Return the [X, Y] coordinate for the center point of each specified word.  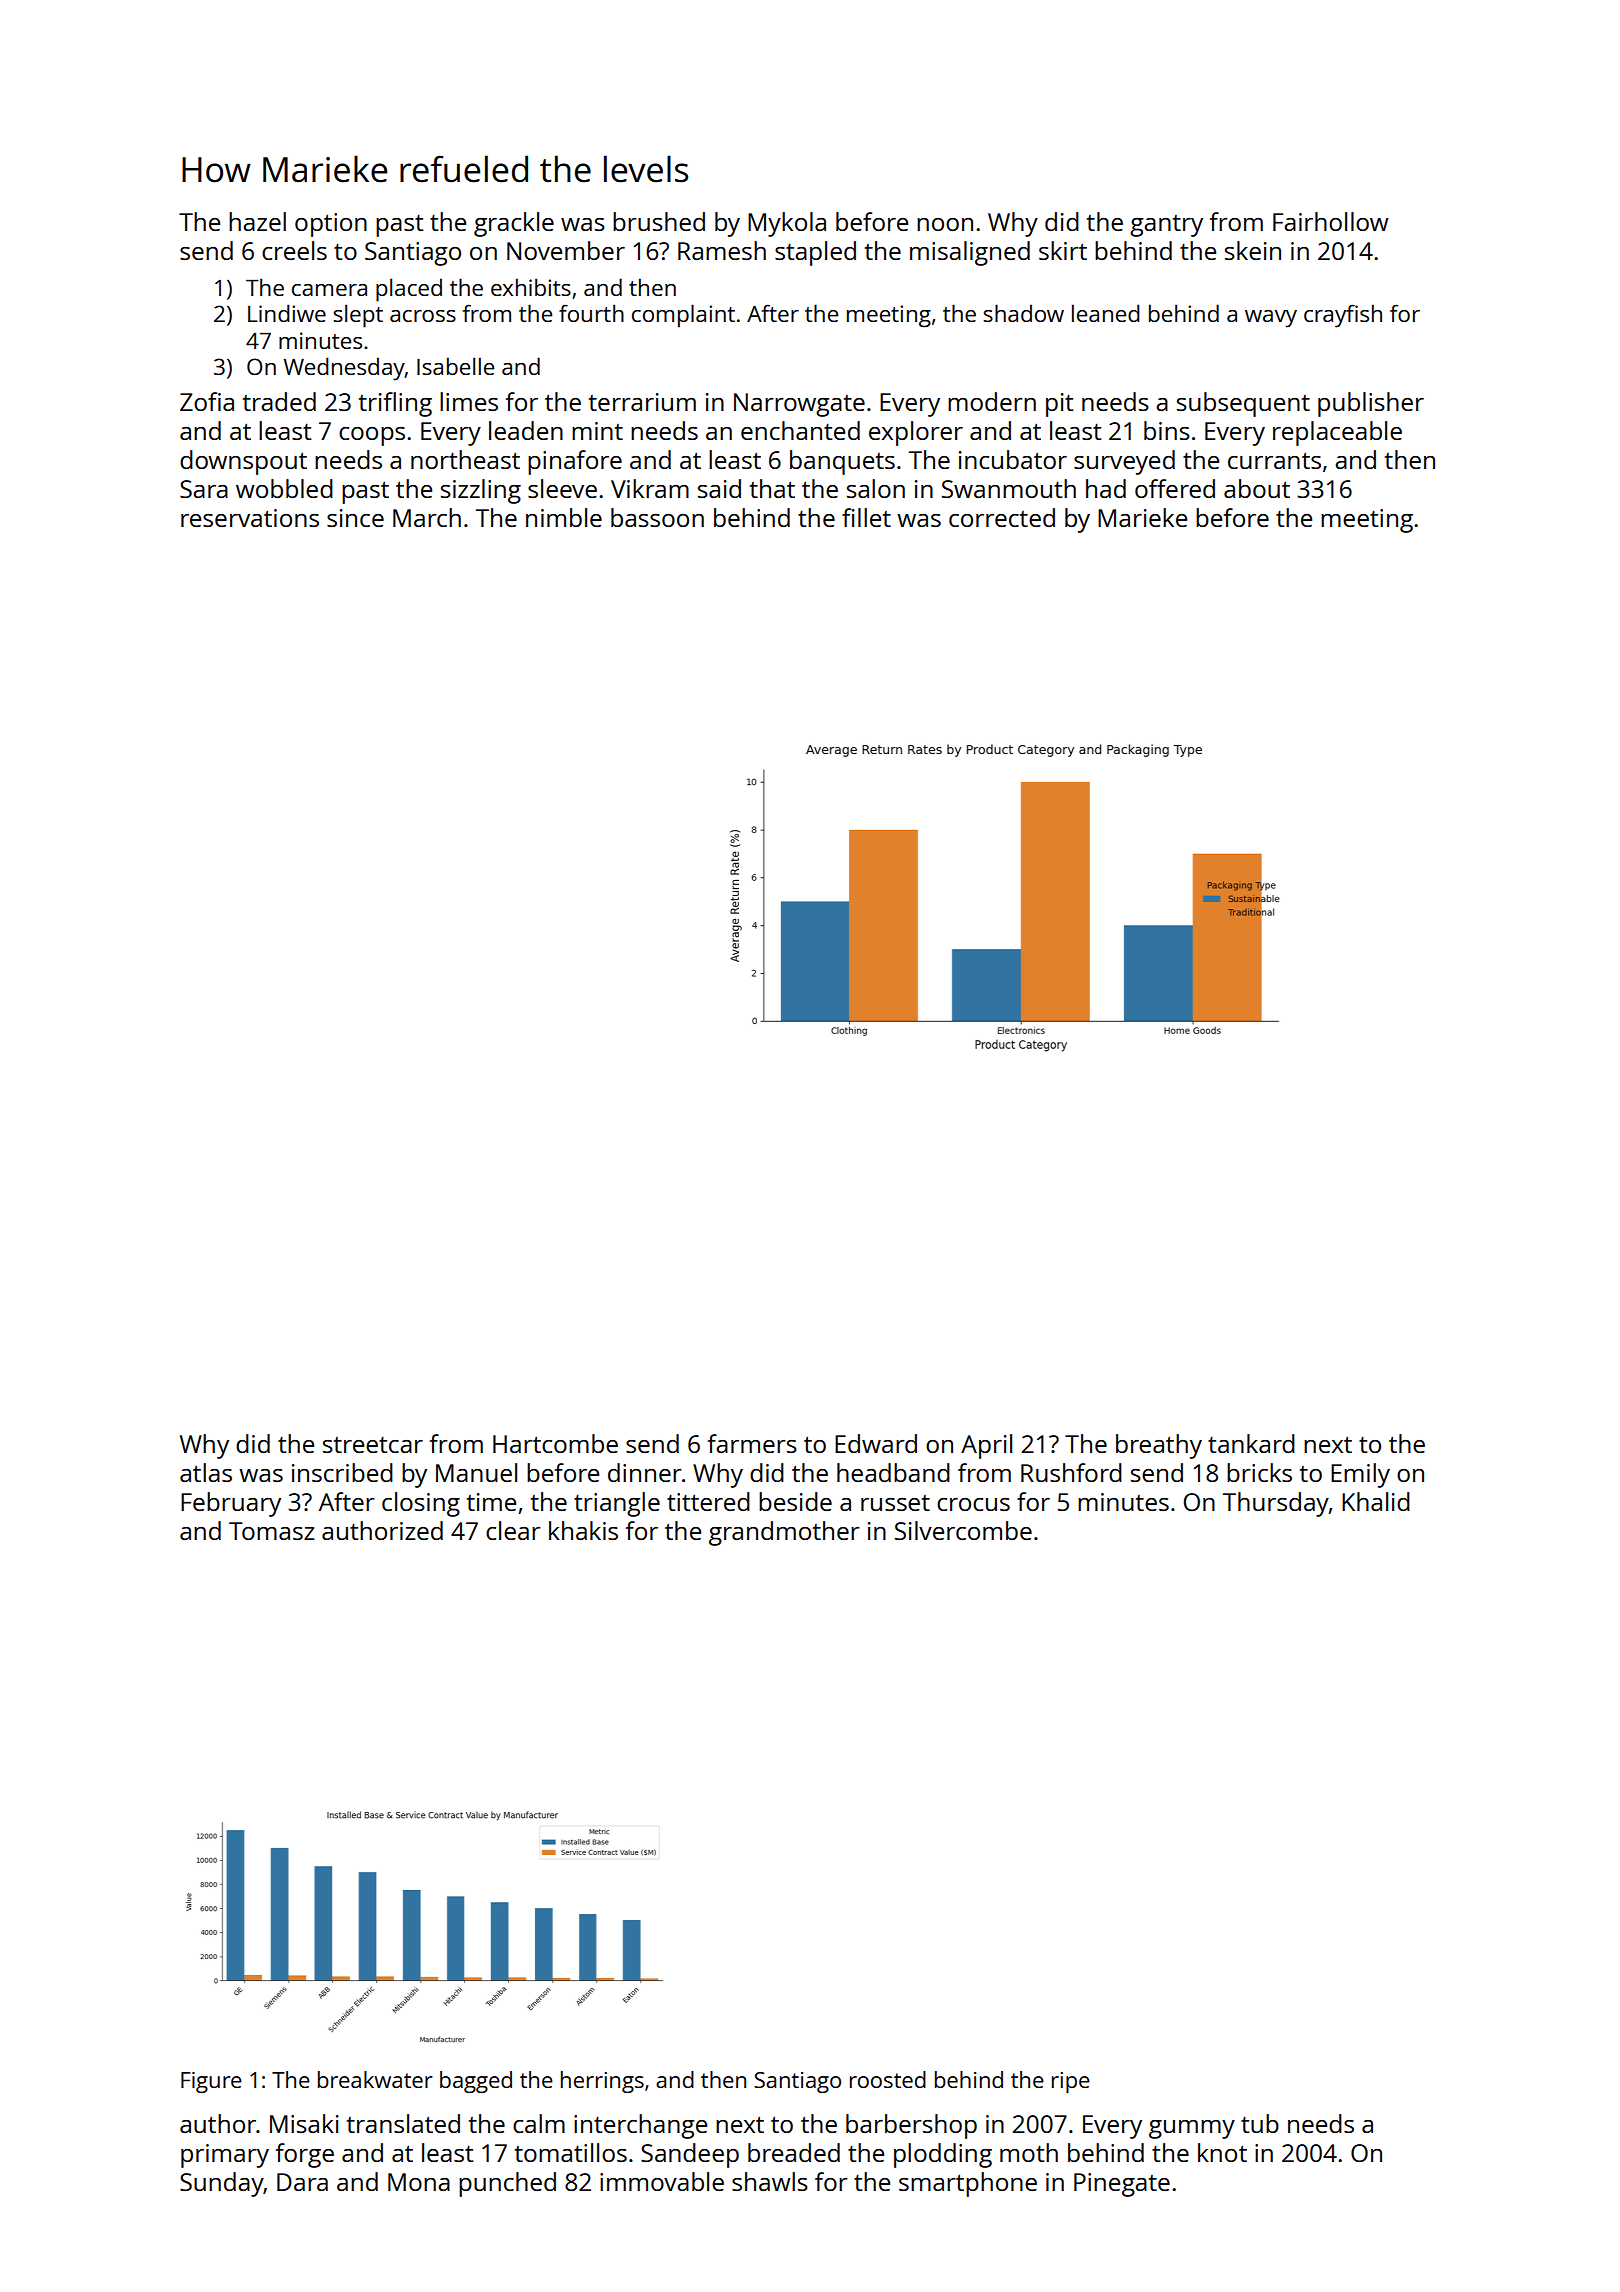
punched [507, 2184]
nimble [564, 517]
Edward [876, 1443]
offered [1175, 488]
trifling [395, 404]
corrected [1002, 517]
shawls [770, 2181]
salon [876, 488]
